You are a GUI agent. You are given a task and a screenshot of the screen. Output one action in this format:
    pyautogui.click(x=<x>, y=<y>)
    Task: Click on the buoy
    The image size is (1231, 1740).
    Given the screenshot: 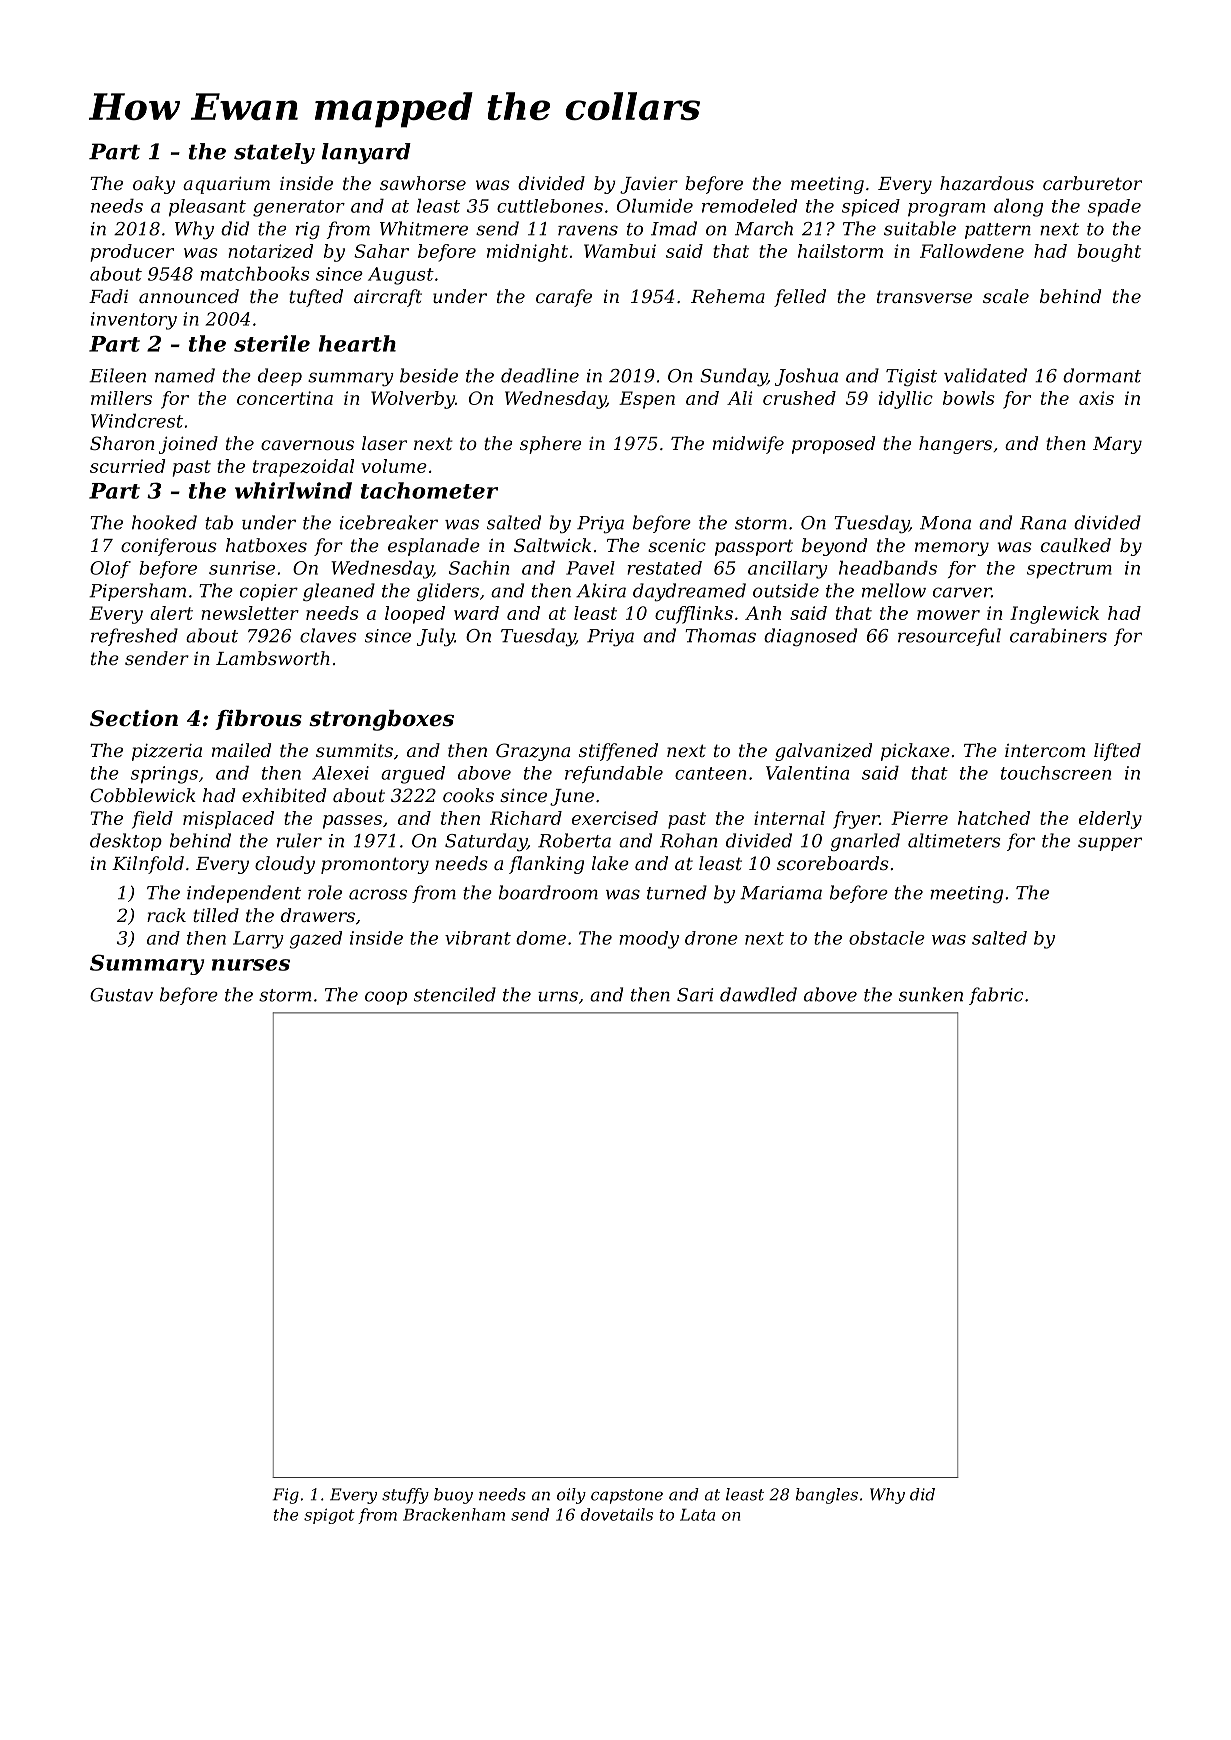 What is the action you would take?
    pyautogui.click(x=453, y=1496)
